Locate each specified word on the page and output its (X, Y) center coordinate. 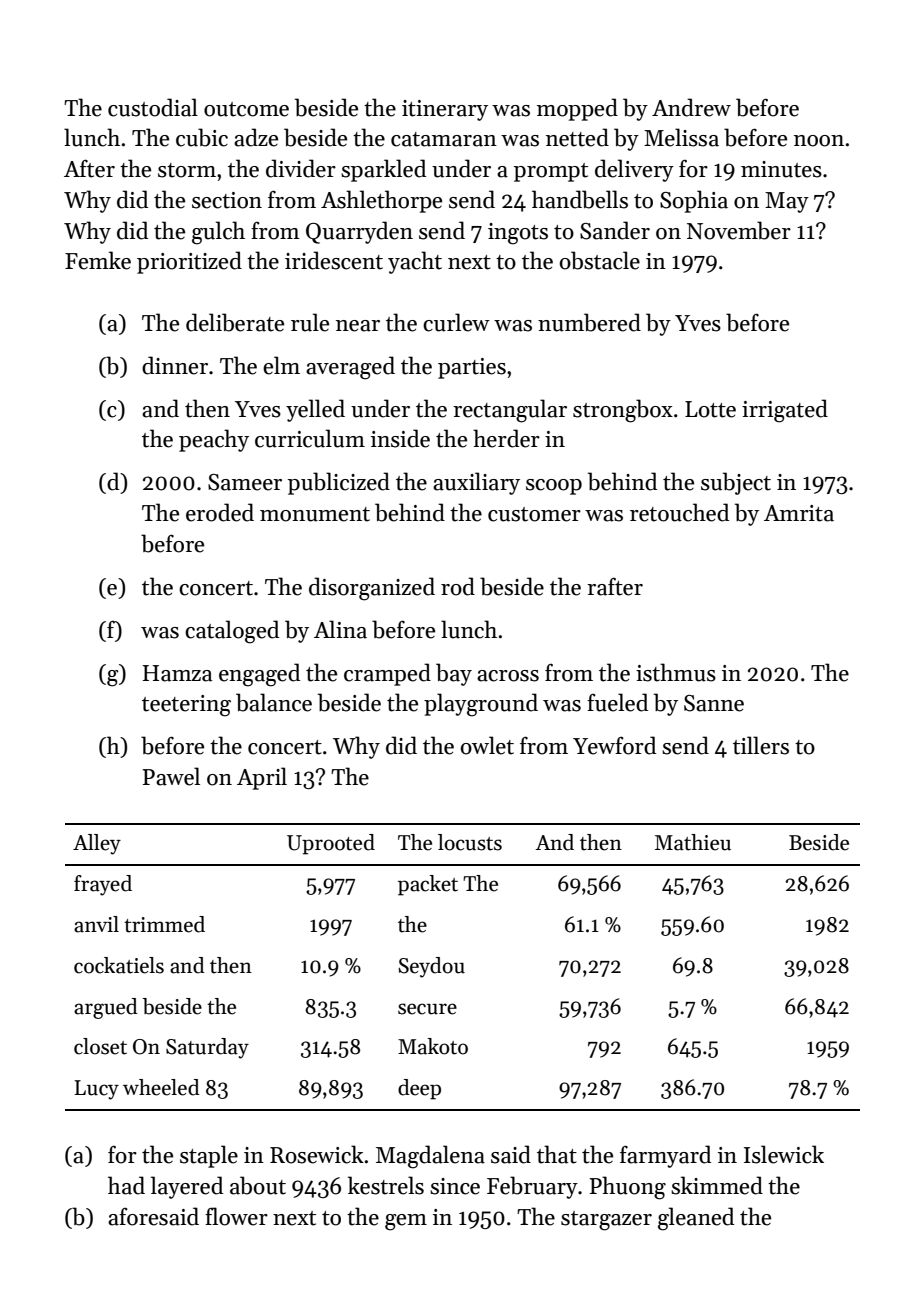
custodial (153, 107)
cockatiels (119, 965)
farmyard (665, 1156)
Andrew (691, 107)
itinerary (445, 110)
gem (406, 1222)
